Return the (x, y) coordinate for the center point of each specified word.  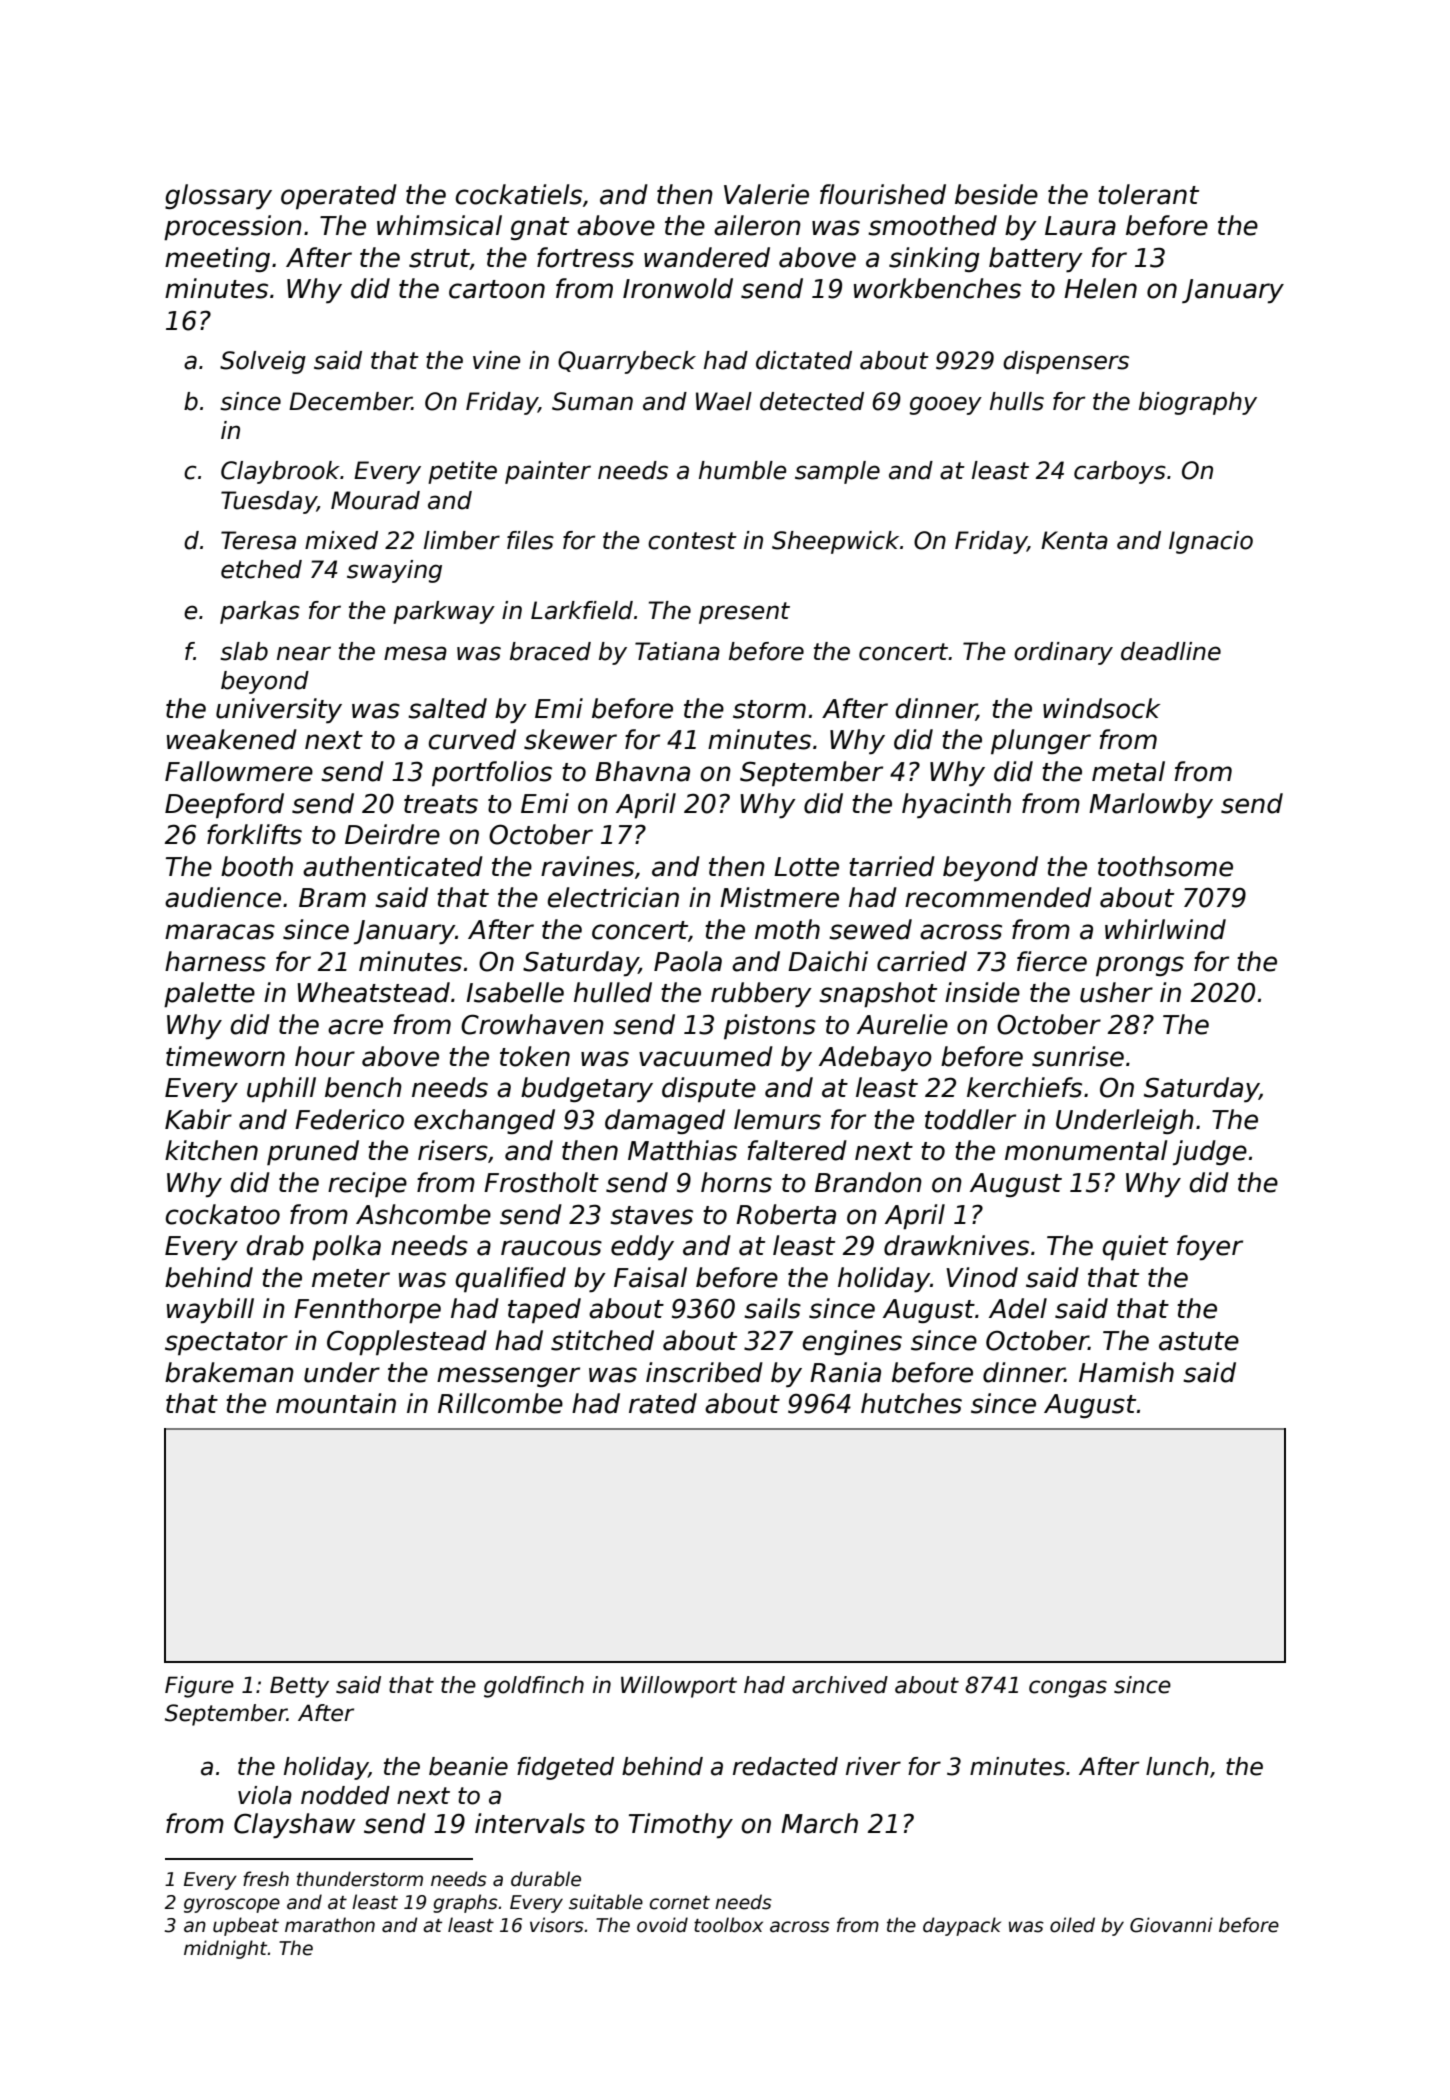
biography (1198, 403)
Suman (592, 401)
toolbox (728, 1925)
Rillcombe (500, 1403)
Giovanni (1171, 1925)
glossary (218, 196)
